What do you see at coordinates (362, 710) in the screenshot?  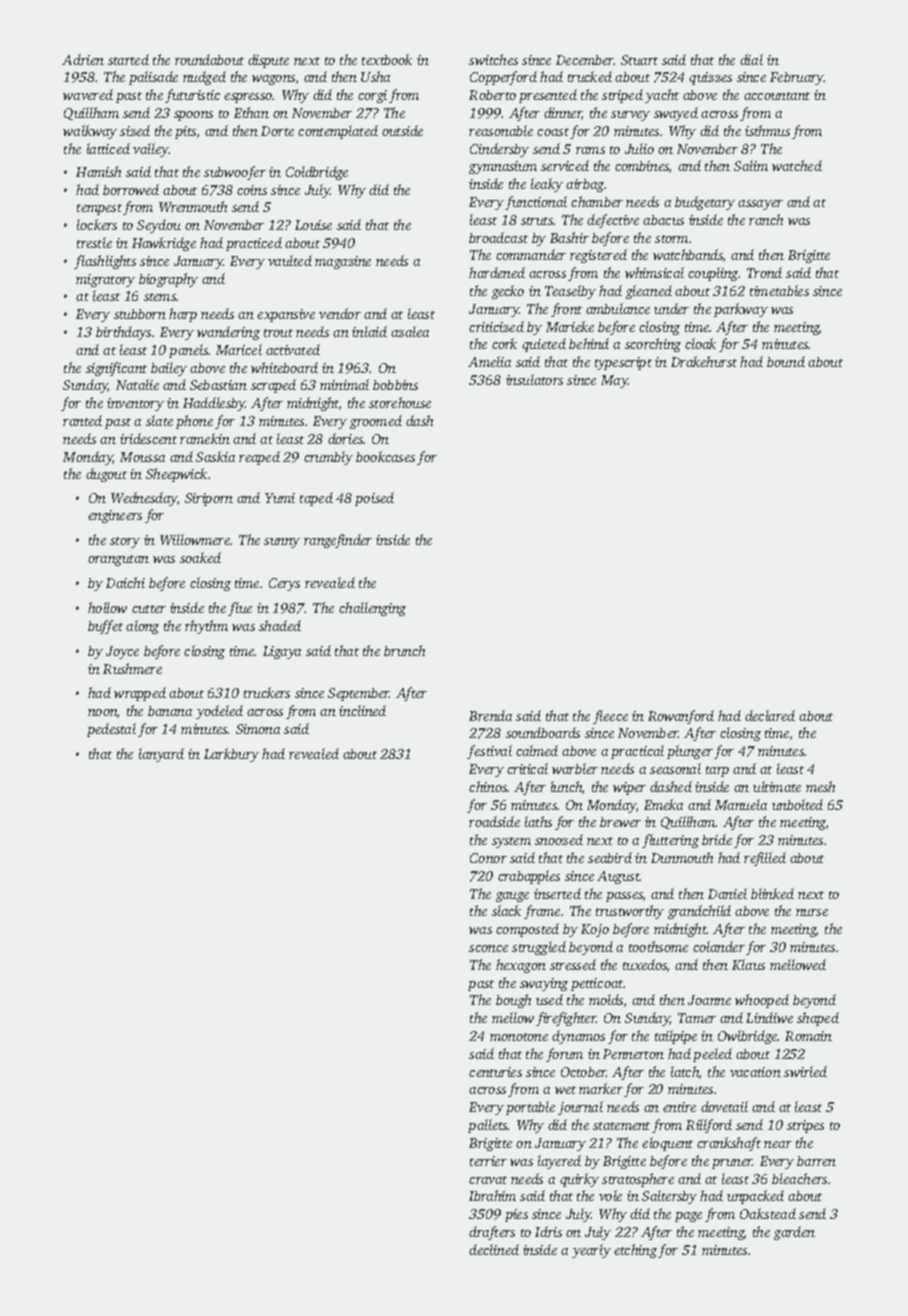 I see `inclined` at bounding box center [362, 710].
